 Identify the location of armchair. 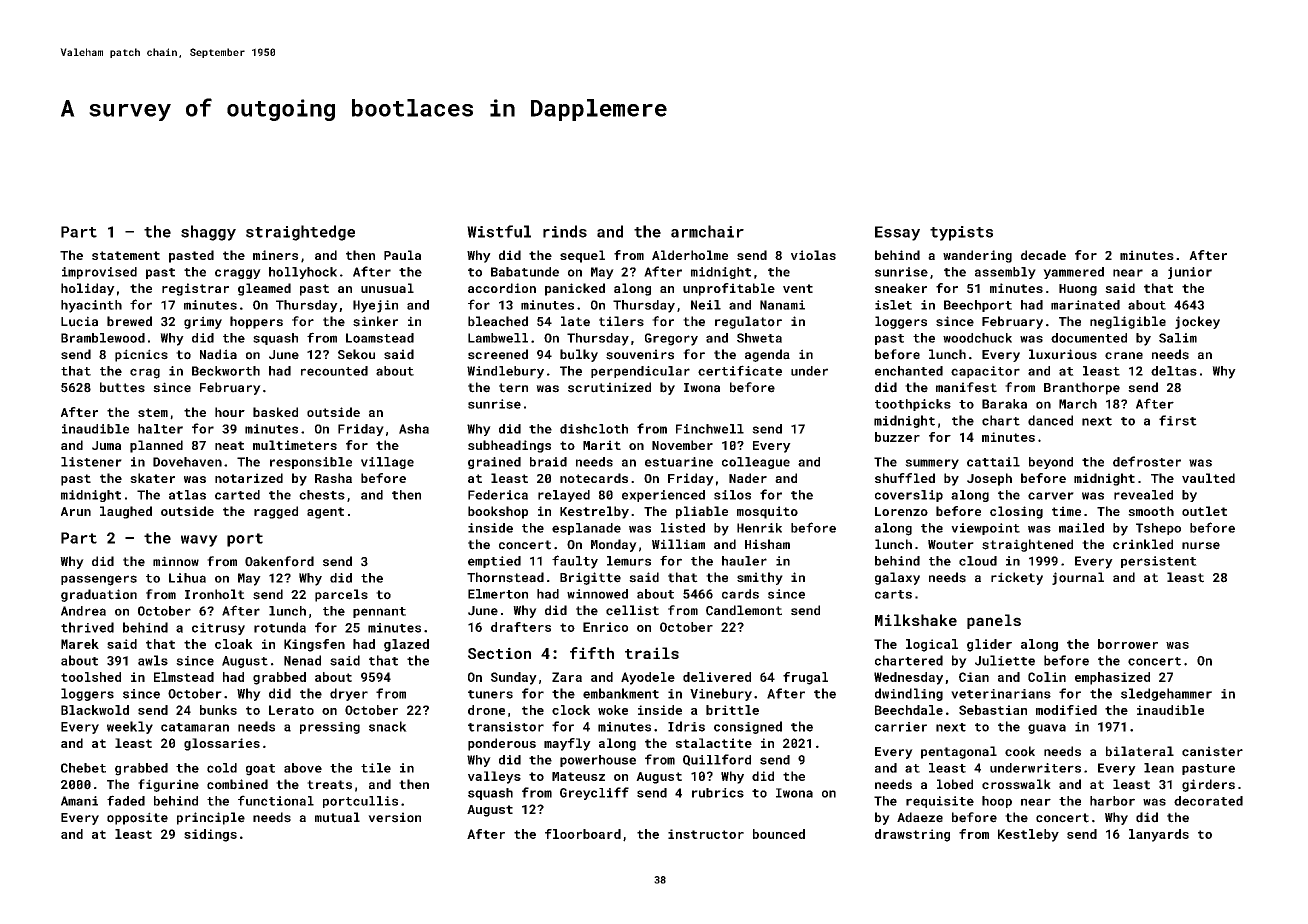
(707, 231).
